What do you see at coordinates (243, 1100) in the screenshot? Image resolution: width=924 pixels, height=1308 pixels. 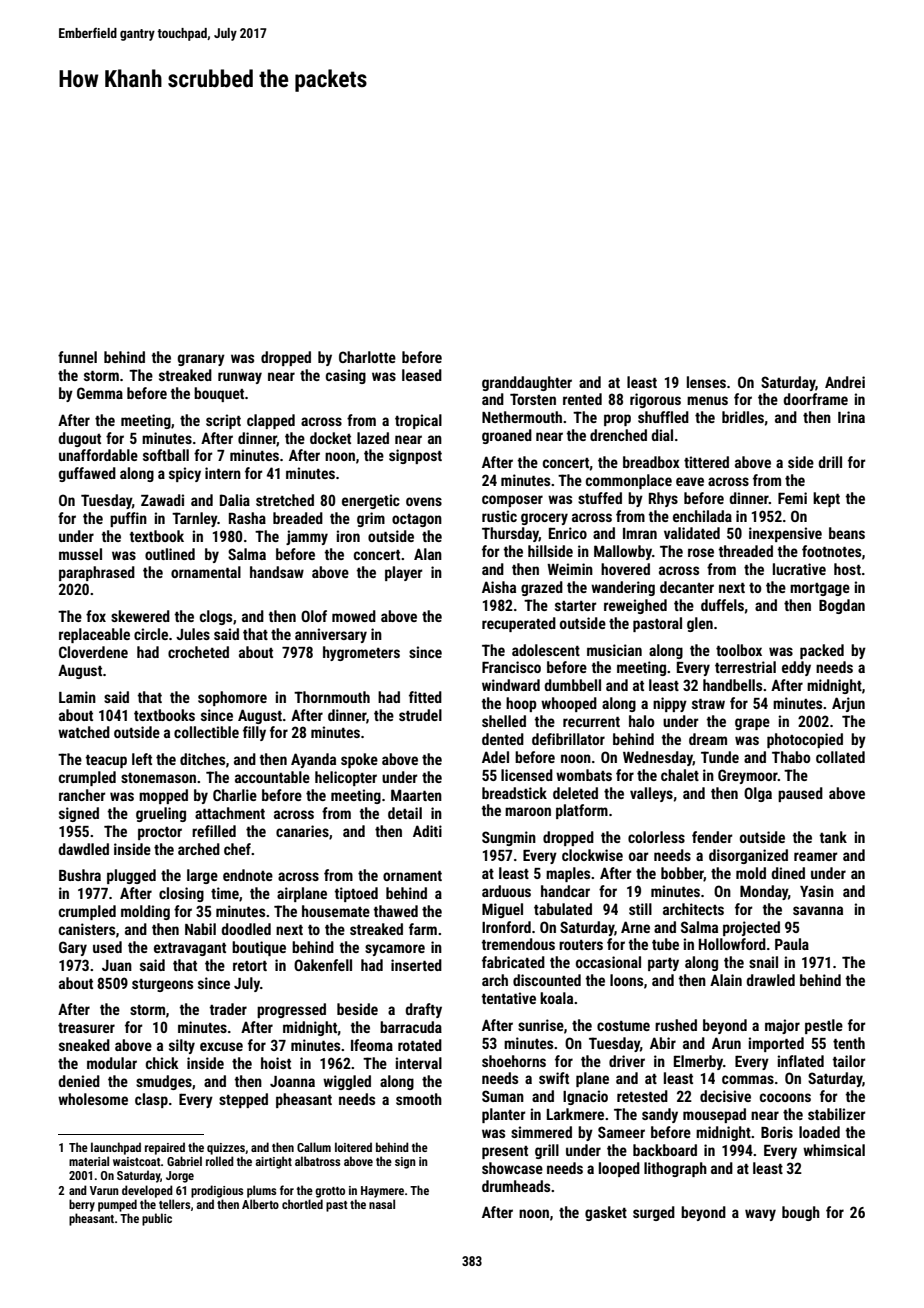 I see `stepped` at bounding box center [243, 1100].
